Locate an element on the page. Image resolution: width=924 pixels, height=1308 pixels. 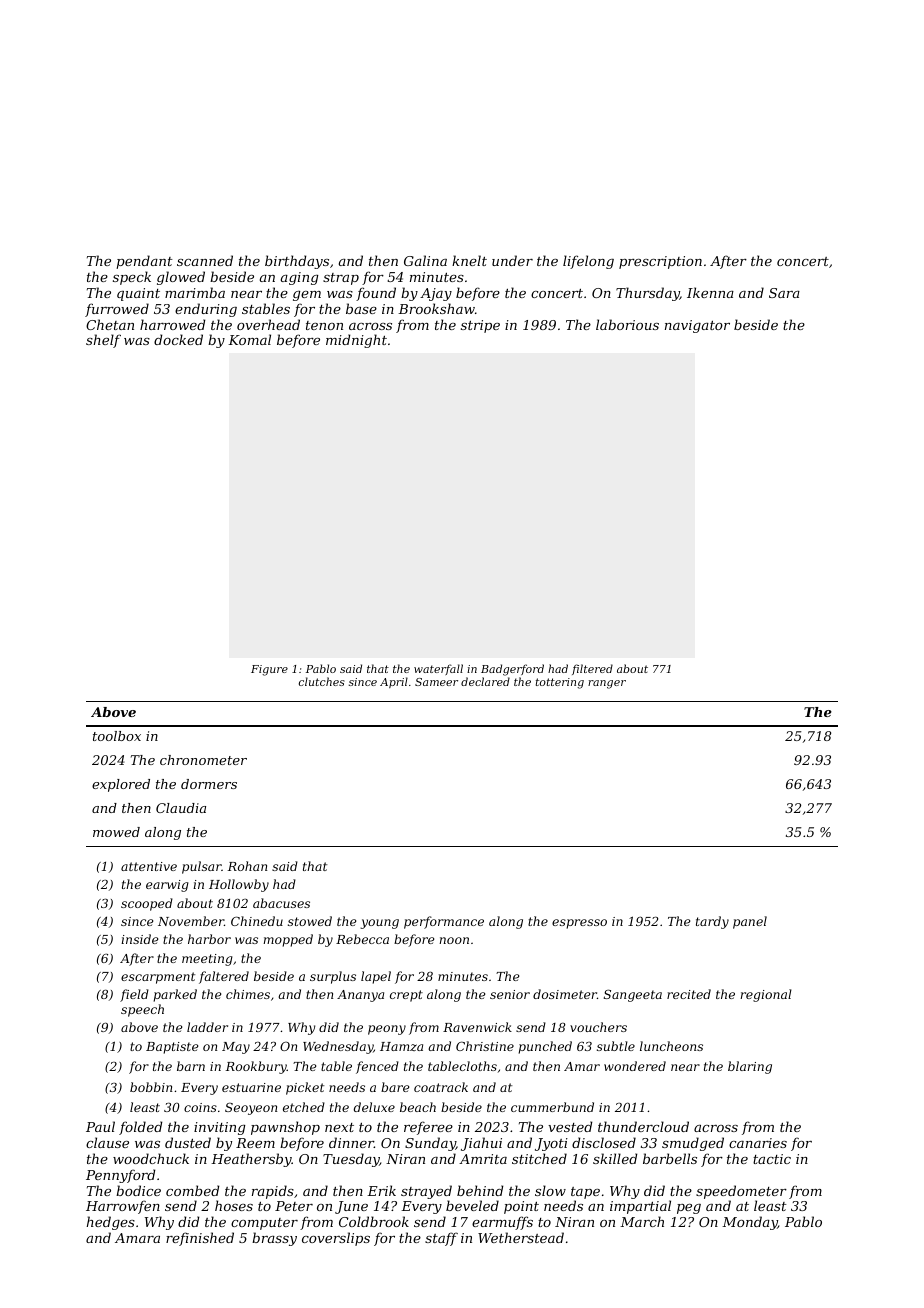
regional is located at coordinates (766, 995).
